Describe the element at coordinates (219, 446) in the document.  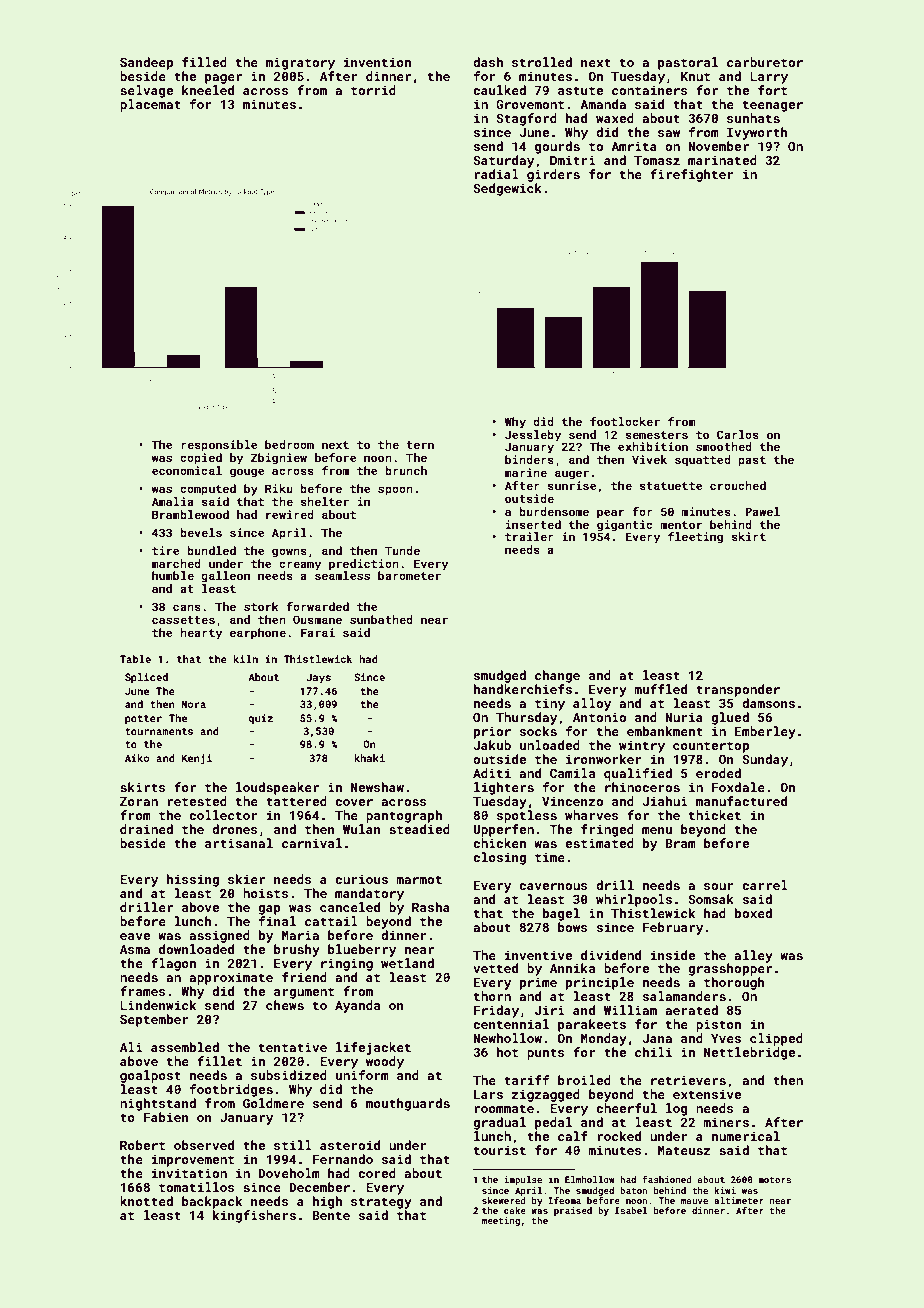
I see `responsible` at that location.
